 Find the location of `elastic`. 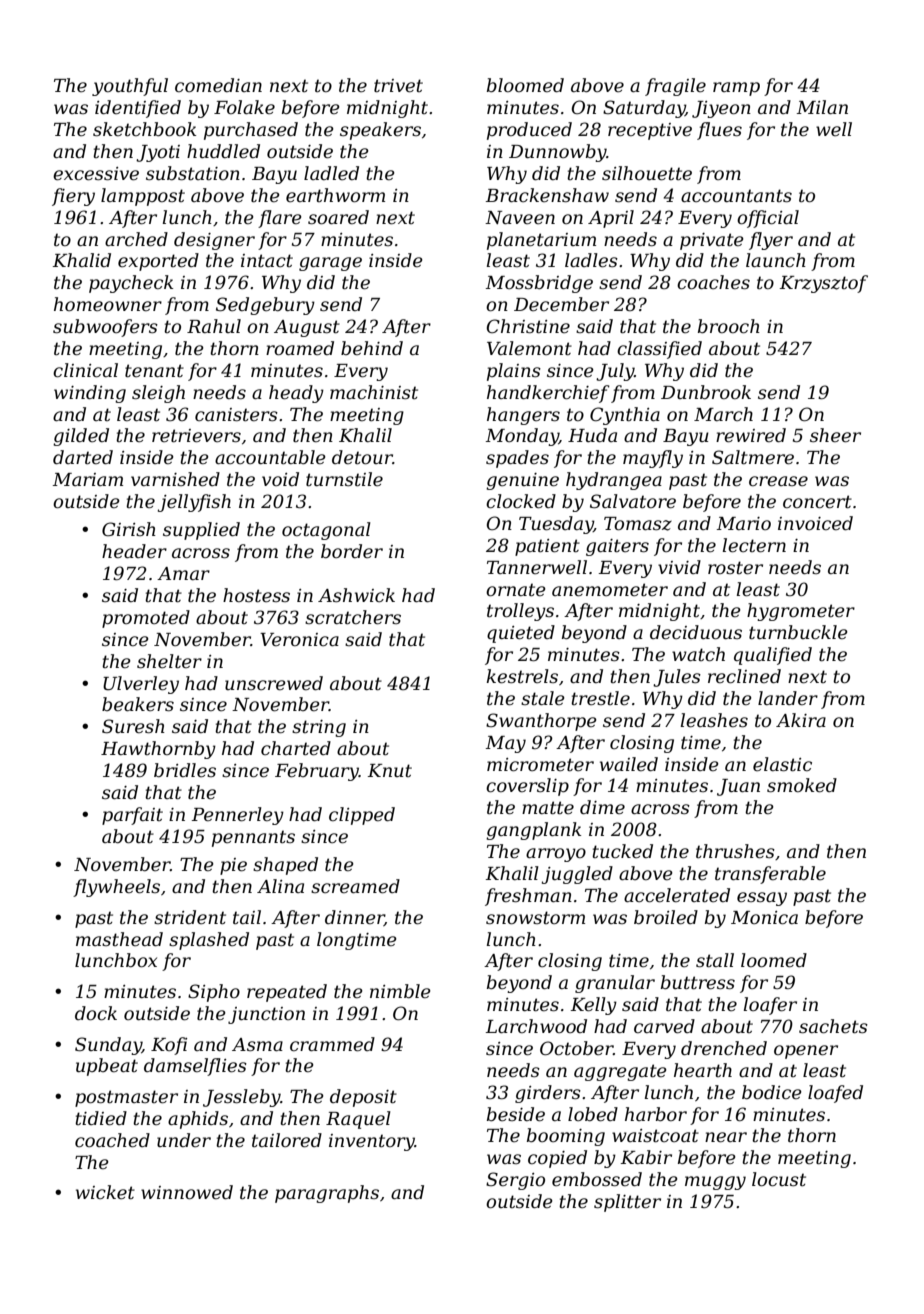

elastic is located at coordinates (782, 764).
